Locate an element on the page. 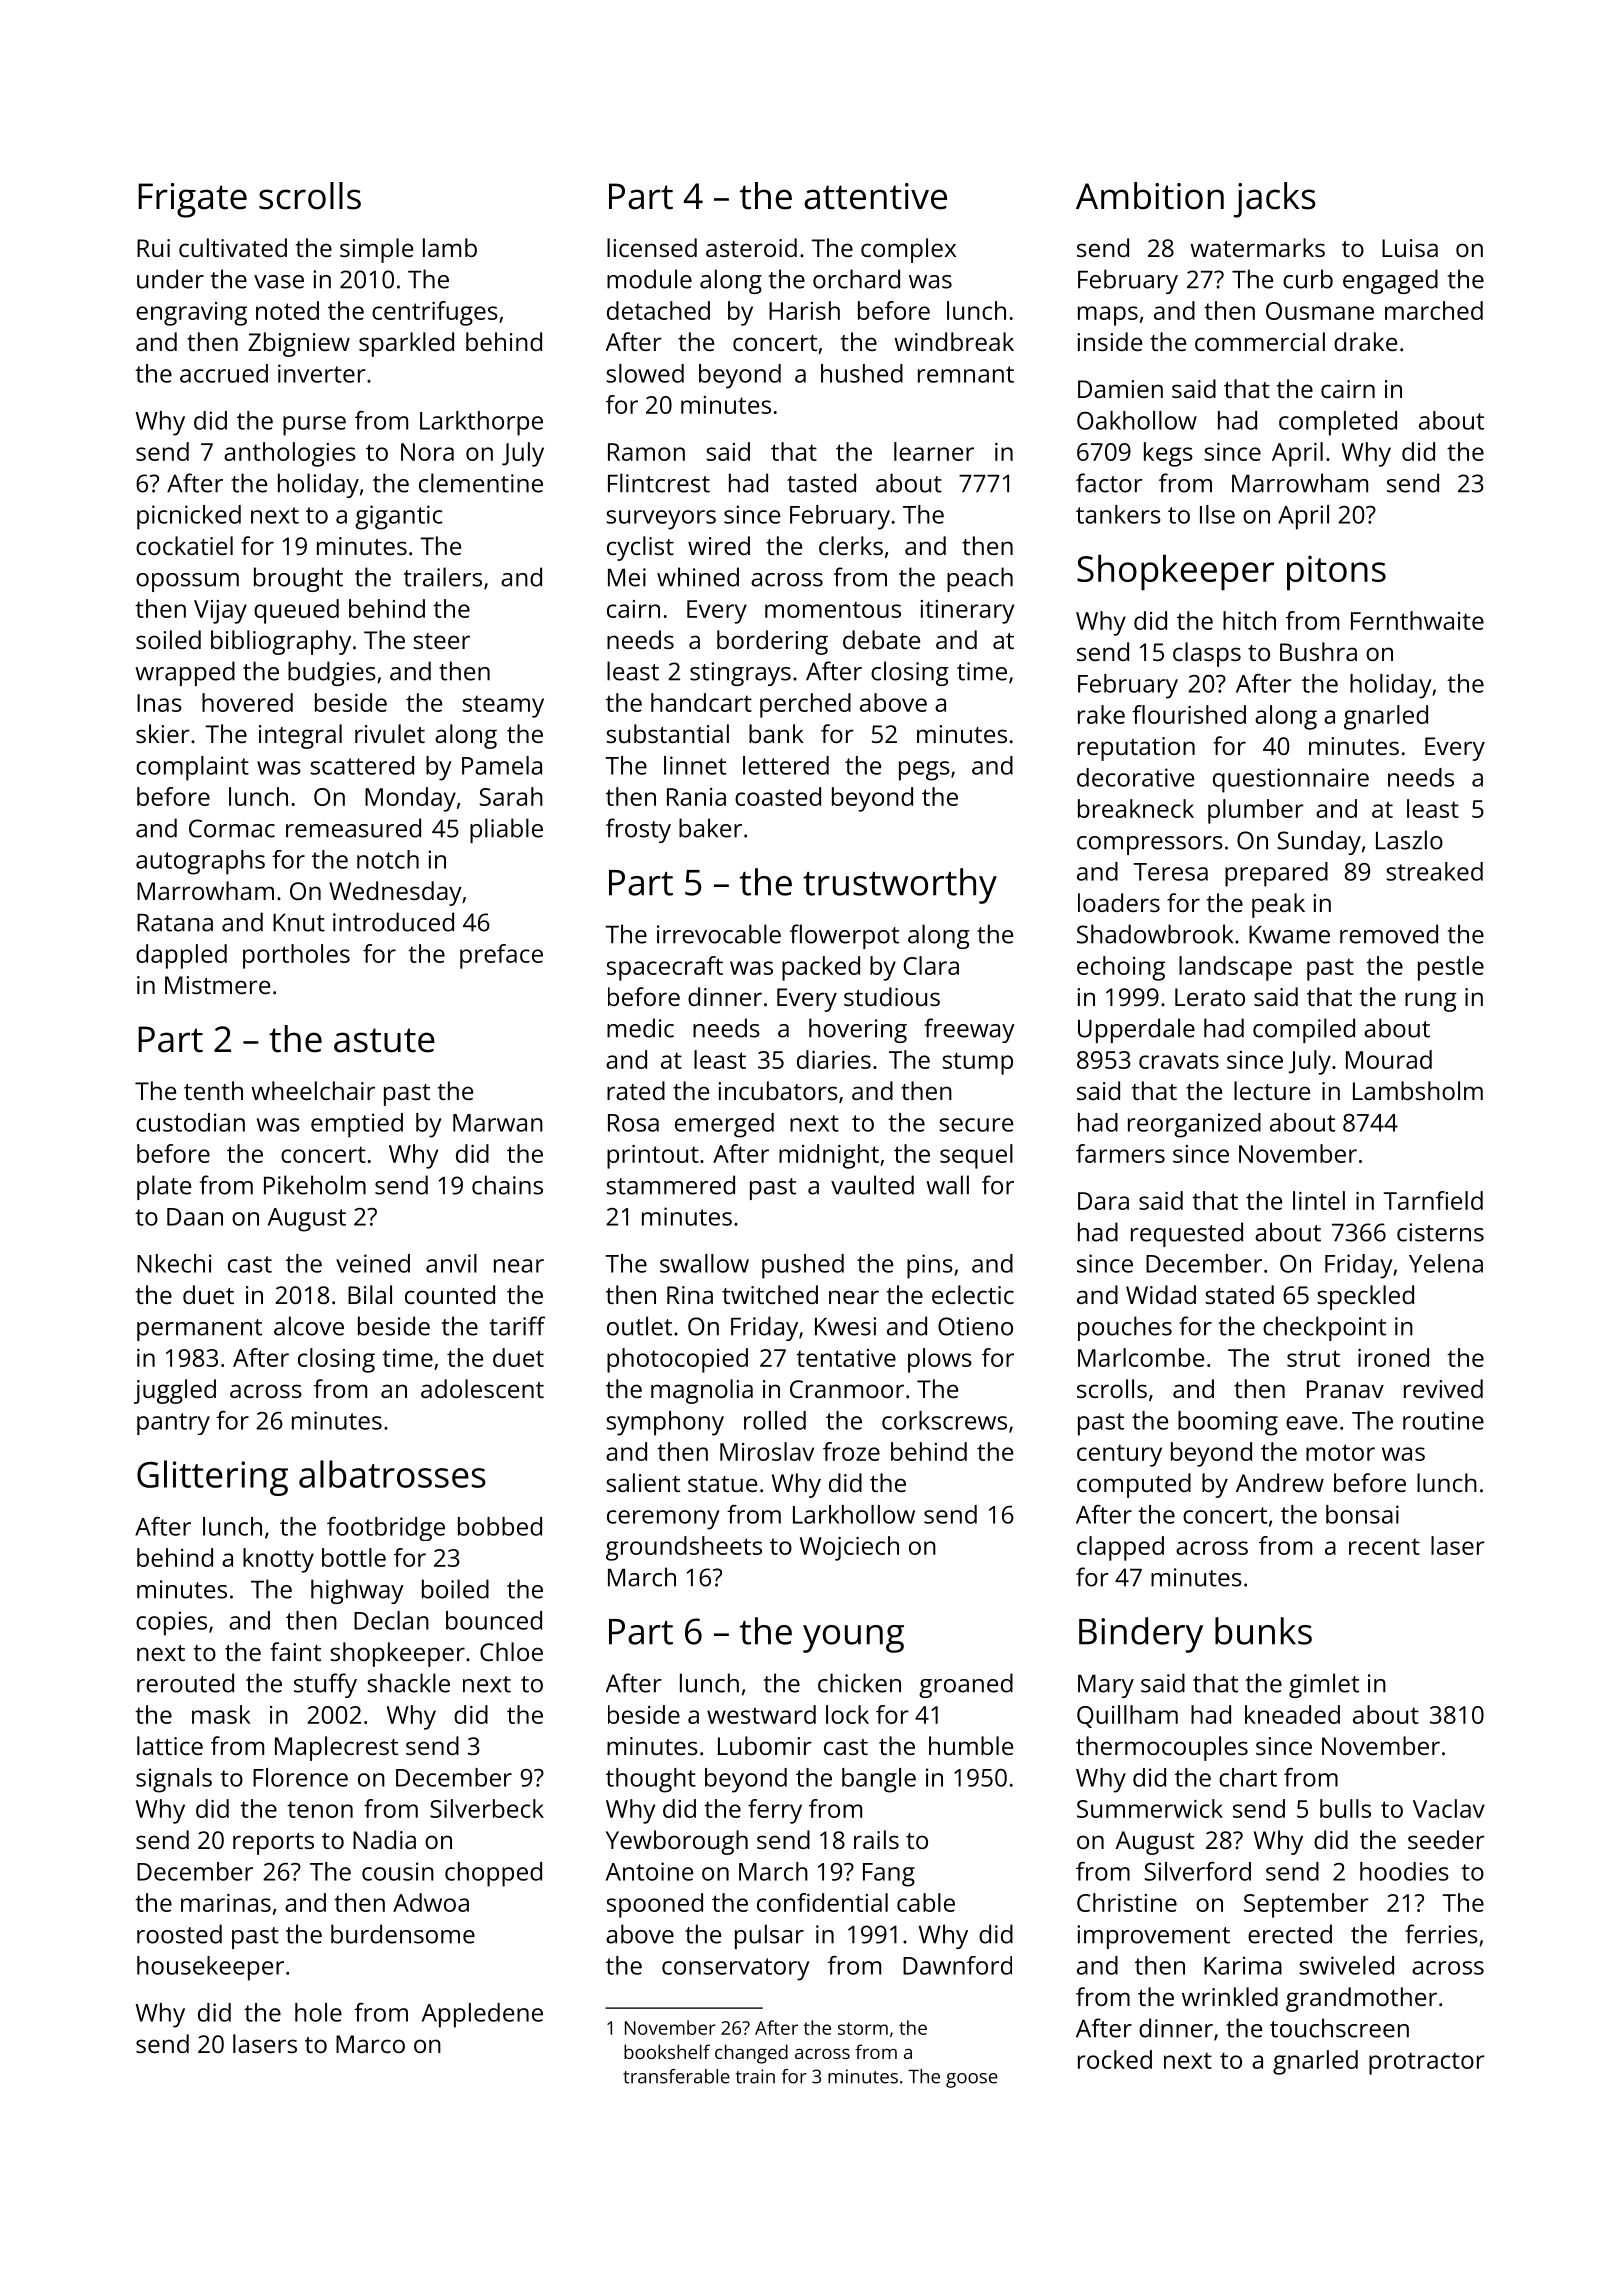 The width and height of the document is (1620, 2292). peach is located at coordinates (980, 579).
